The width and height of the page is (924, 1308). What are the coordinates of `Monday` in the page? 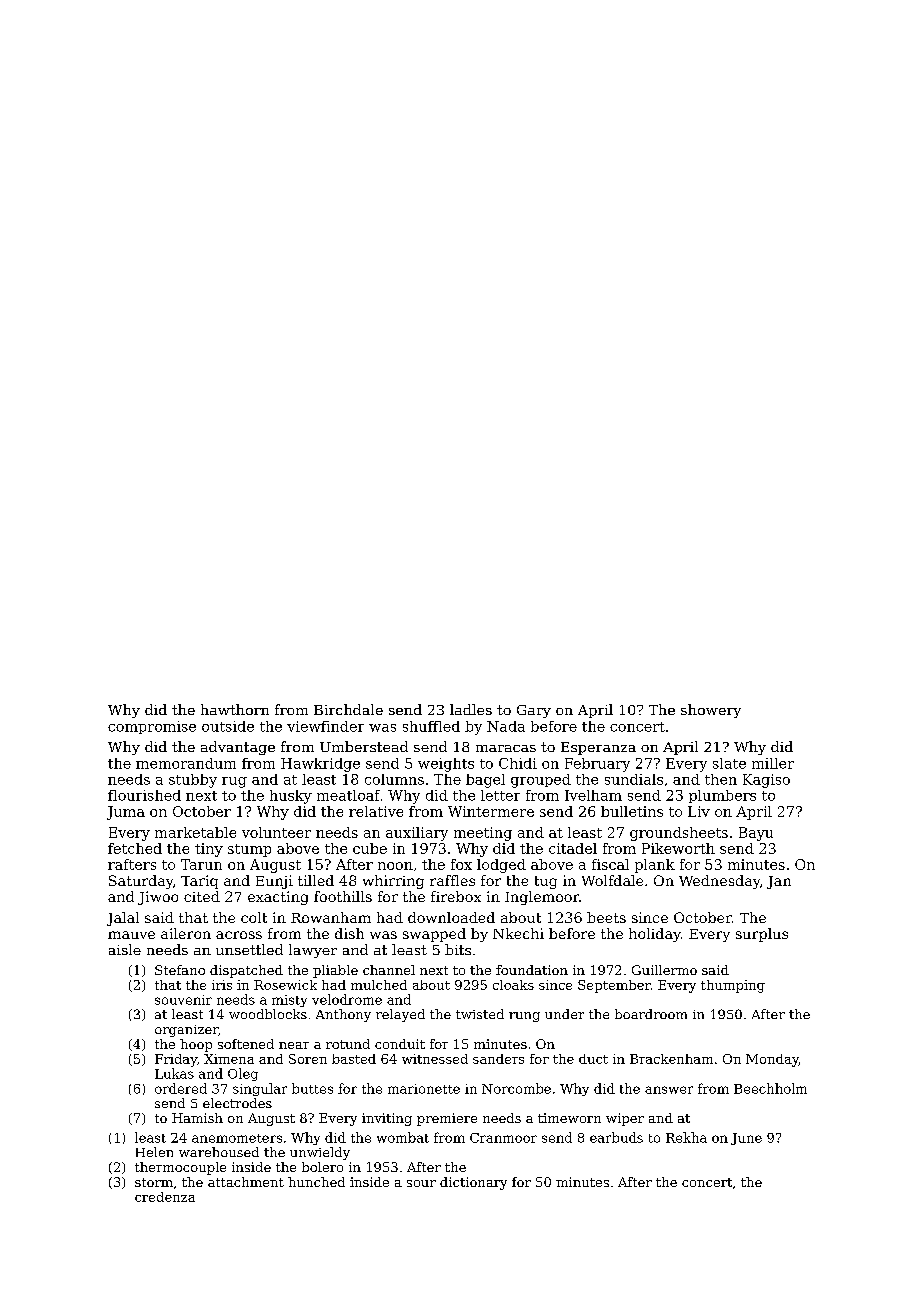 It's located at (772, 1060).
